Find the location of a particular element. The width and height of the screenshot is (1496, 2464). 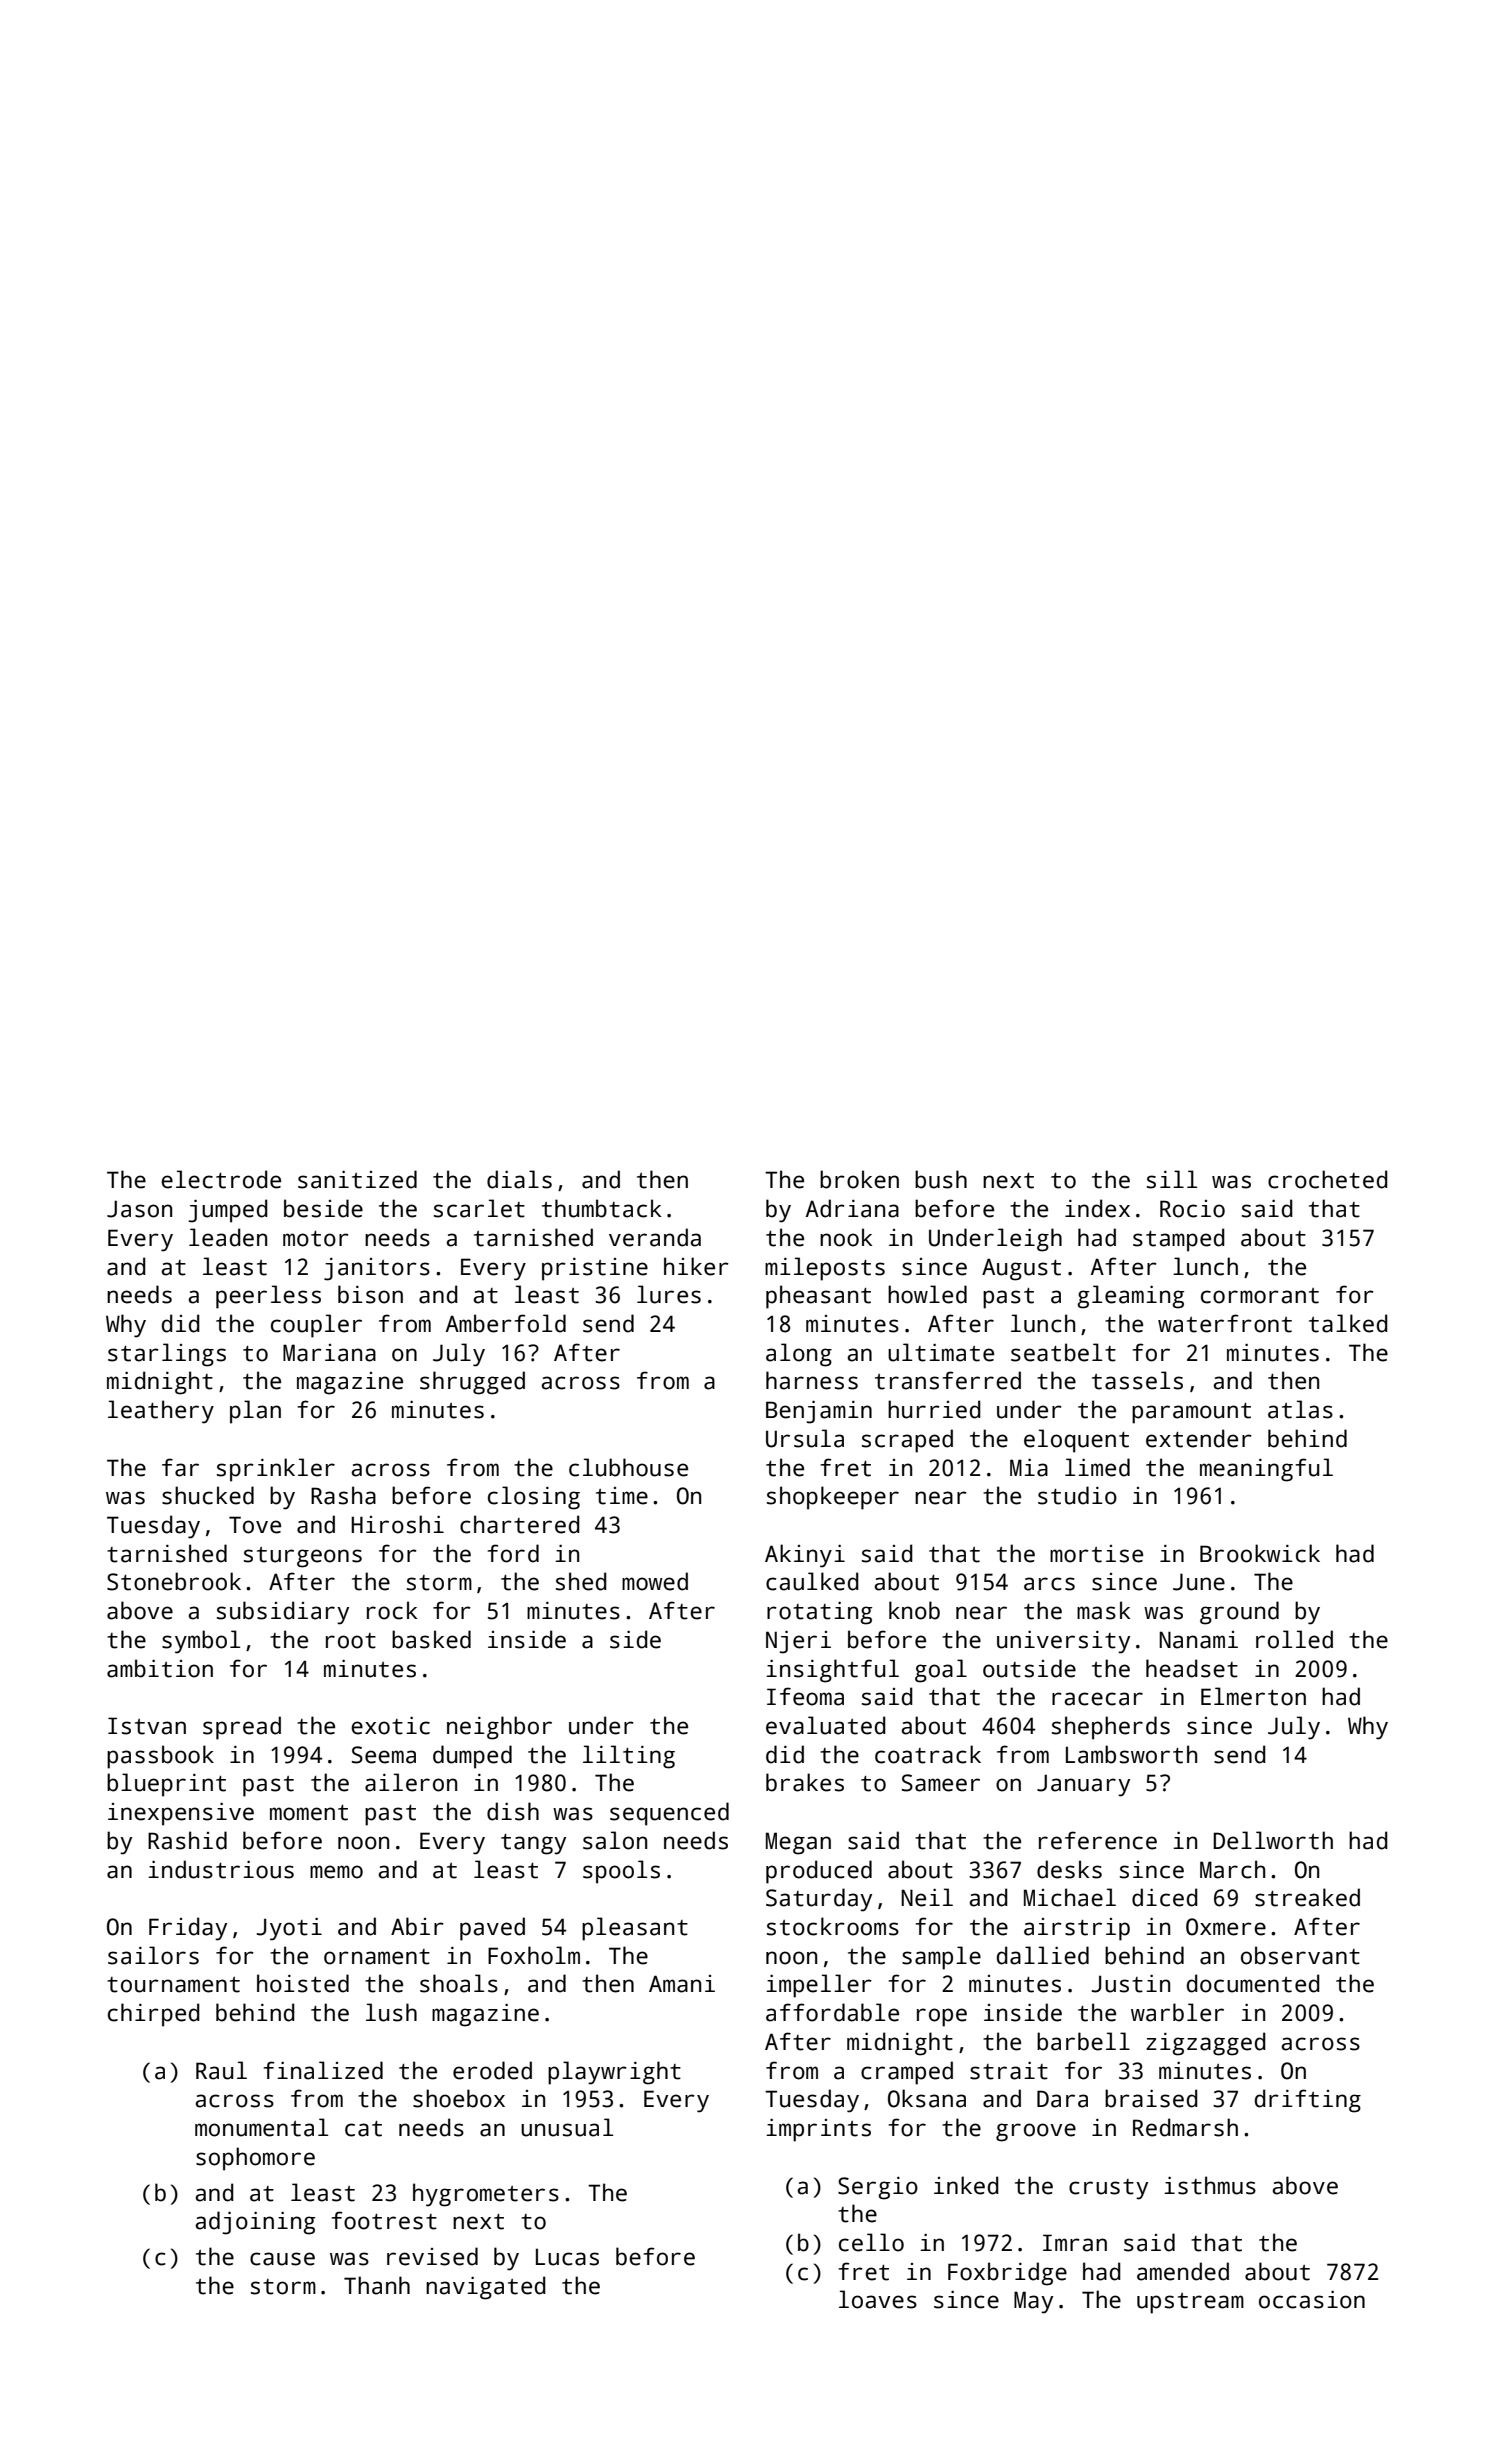

electrode is located at coordinates (221, 1179).
